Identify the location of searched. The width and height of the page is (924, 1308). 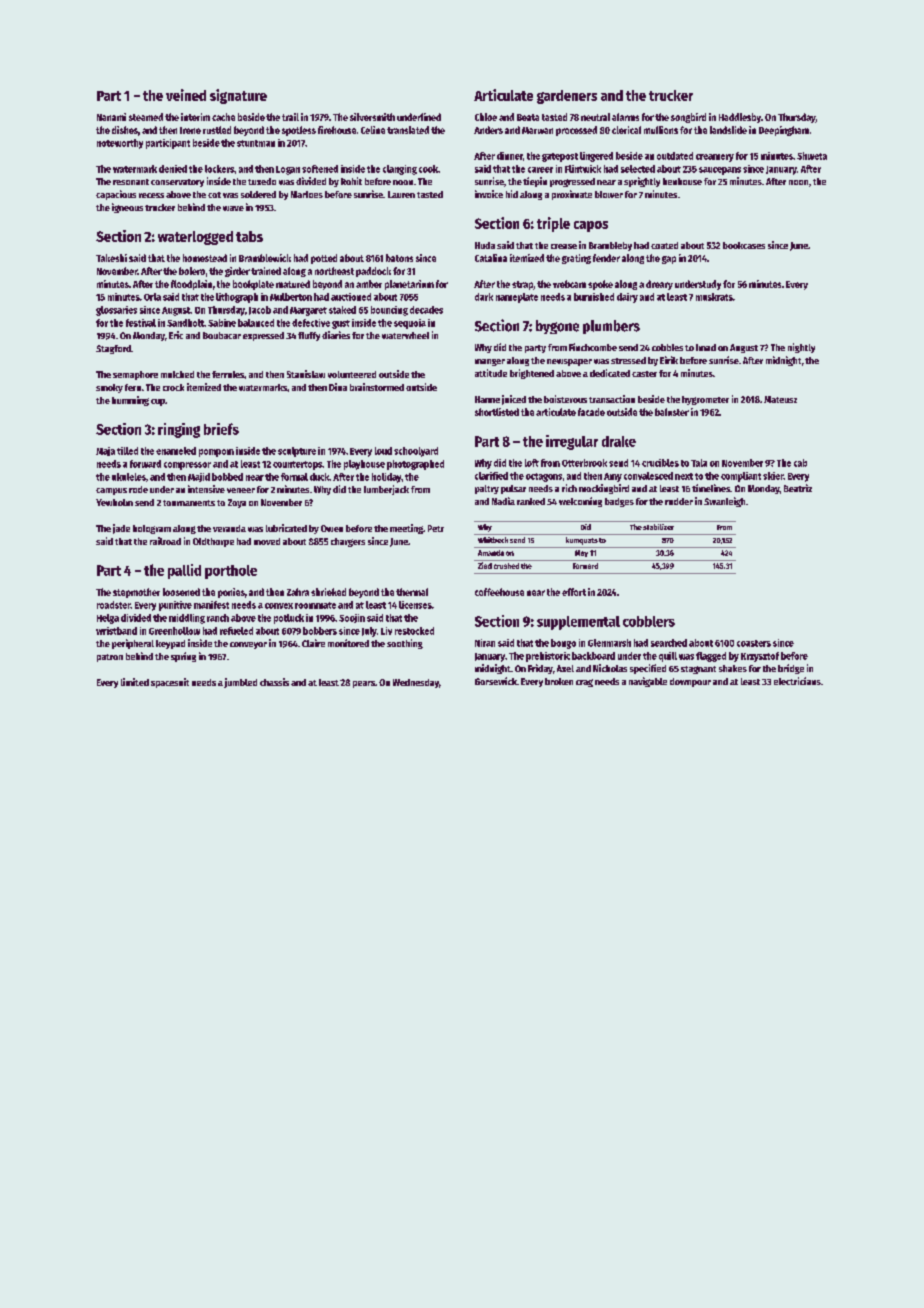
(669, 643).
